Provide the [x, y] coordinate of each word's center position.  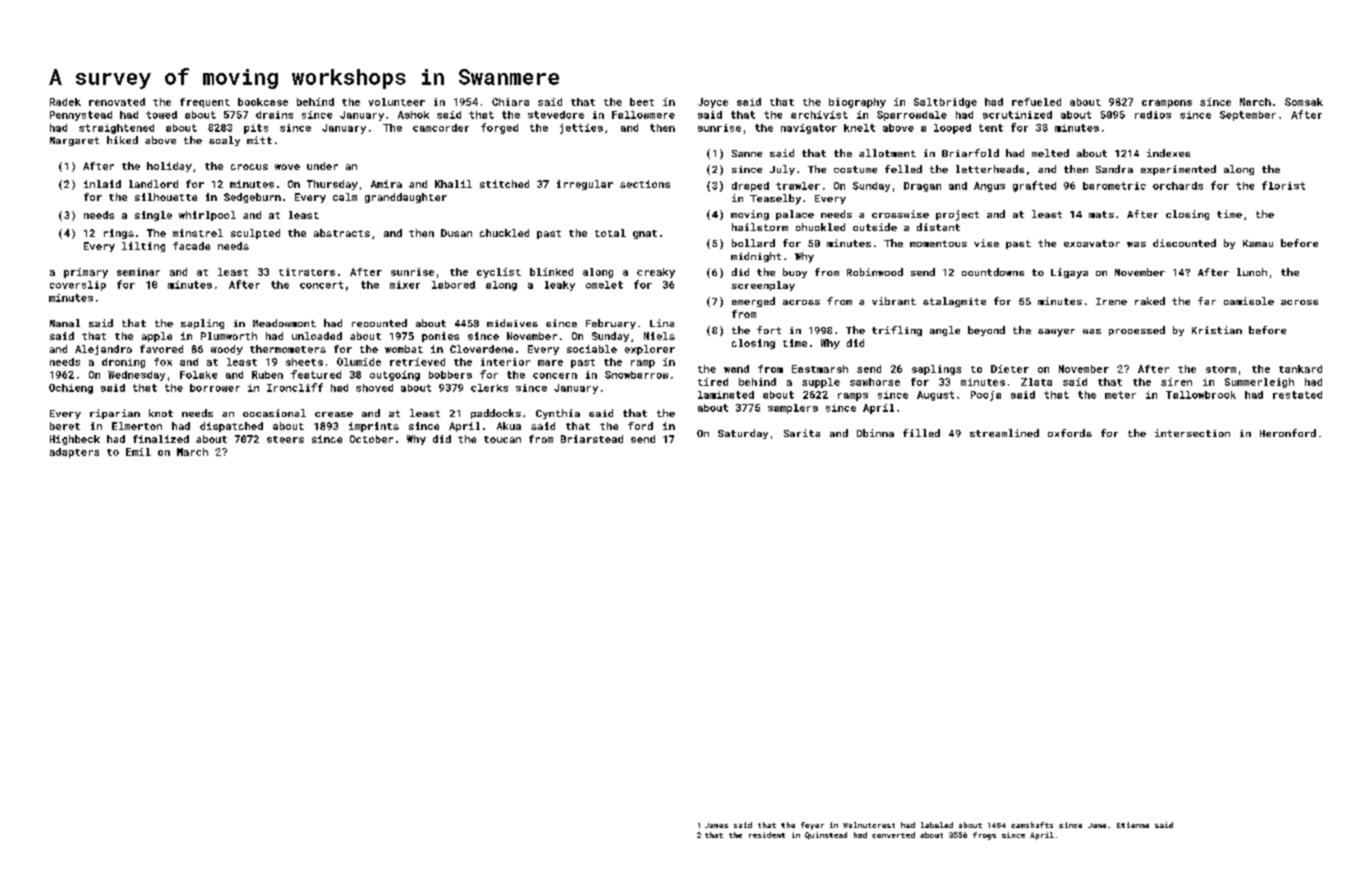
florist [1283, 185]
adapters [74, 453]
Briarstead [592, 439]
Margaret [74, 141]
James [716, 825]
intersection [1192, 433]
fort [769, 330]
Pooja [986, 396]
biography [857, 103]
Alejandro [103, 350]
